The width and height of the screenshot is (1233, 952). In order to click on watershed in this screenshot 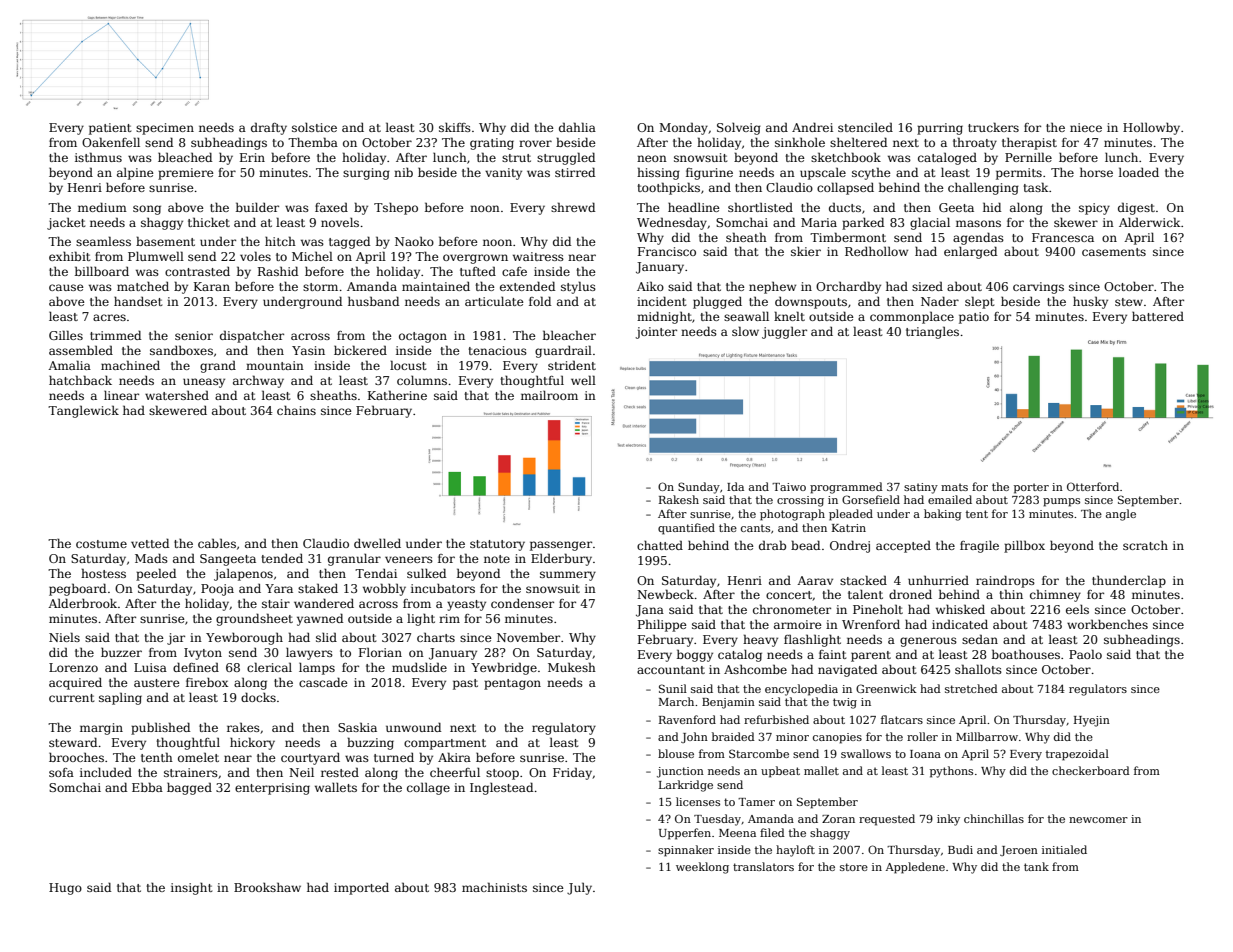, I will do `click(177, 395)`.
